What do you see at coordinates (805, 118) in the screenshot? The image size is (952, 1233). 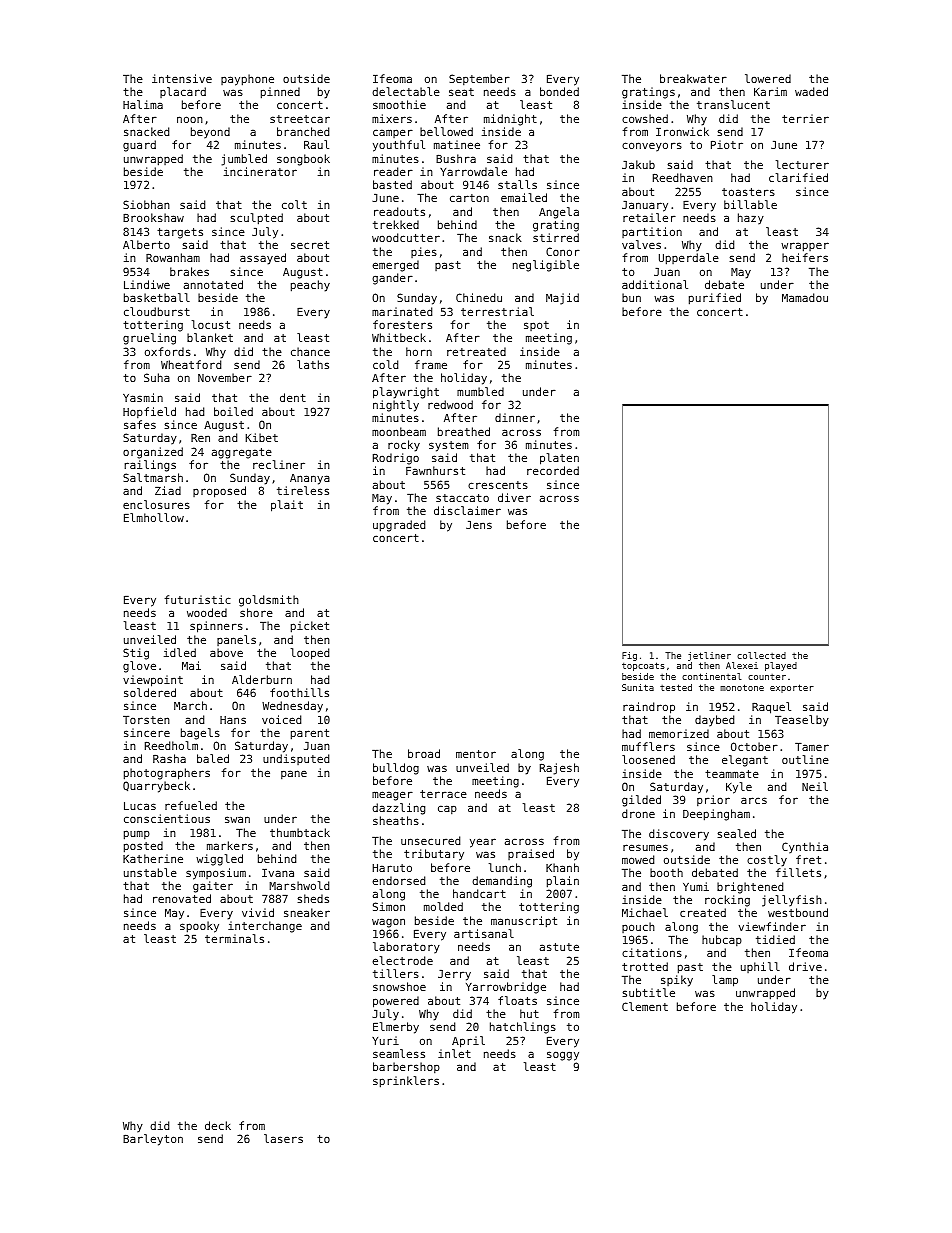 I see `terrier` at bounding box center [805, 118].
